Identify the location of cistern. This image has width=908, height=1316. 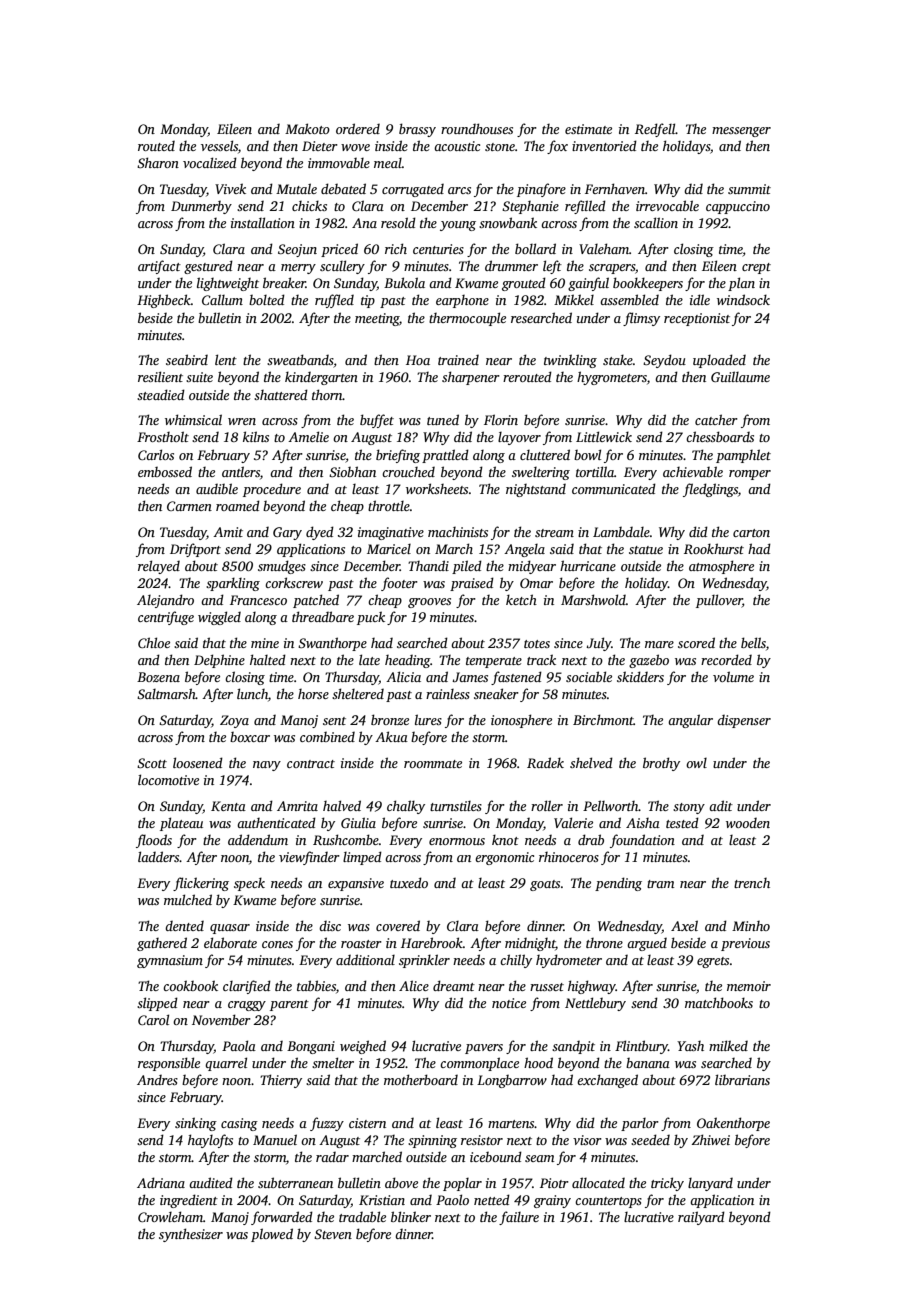
(367, 1123).
